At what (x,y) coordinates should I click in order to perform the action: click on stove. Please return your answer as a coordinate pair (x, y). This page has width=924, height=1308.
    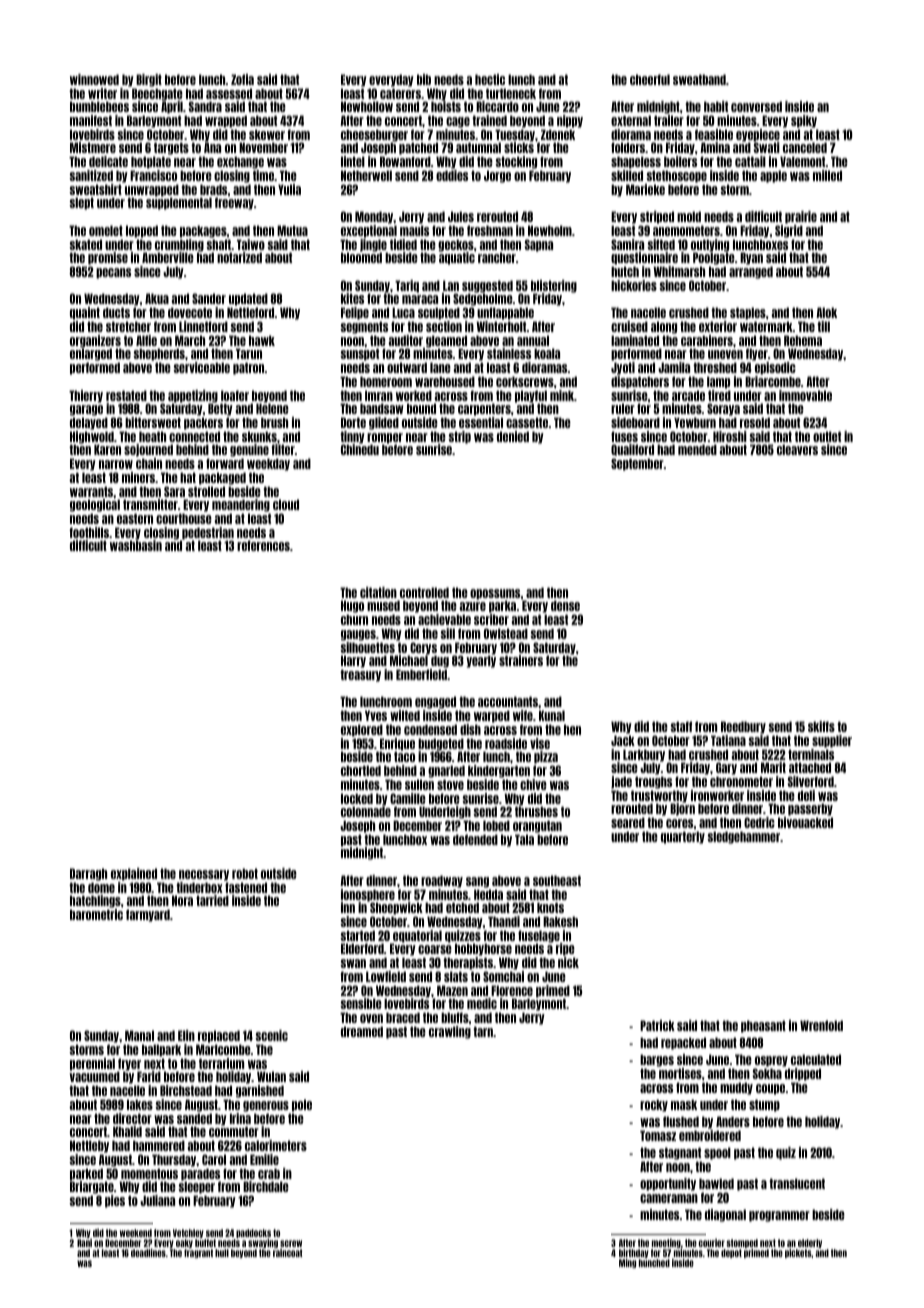
    Looking at the image, I should click on (450, 784).
